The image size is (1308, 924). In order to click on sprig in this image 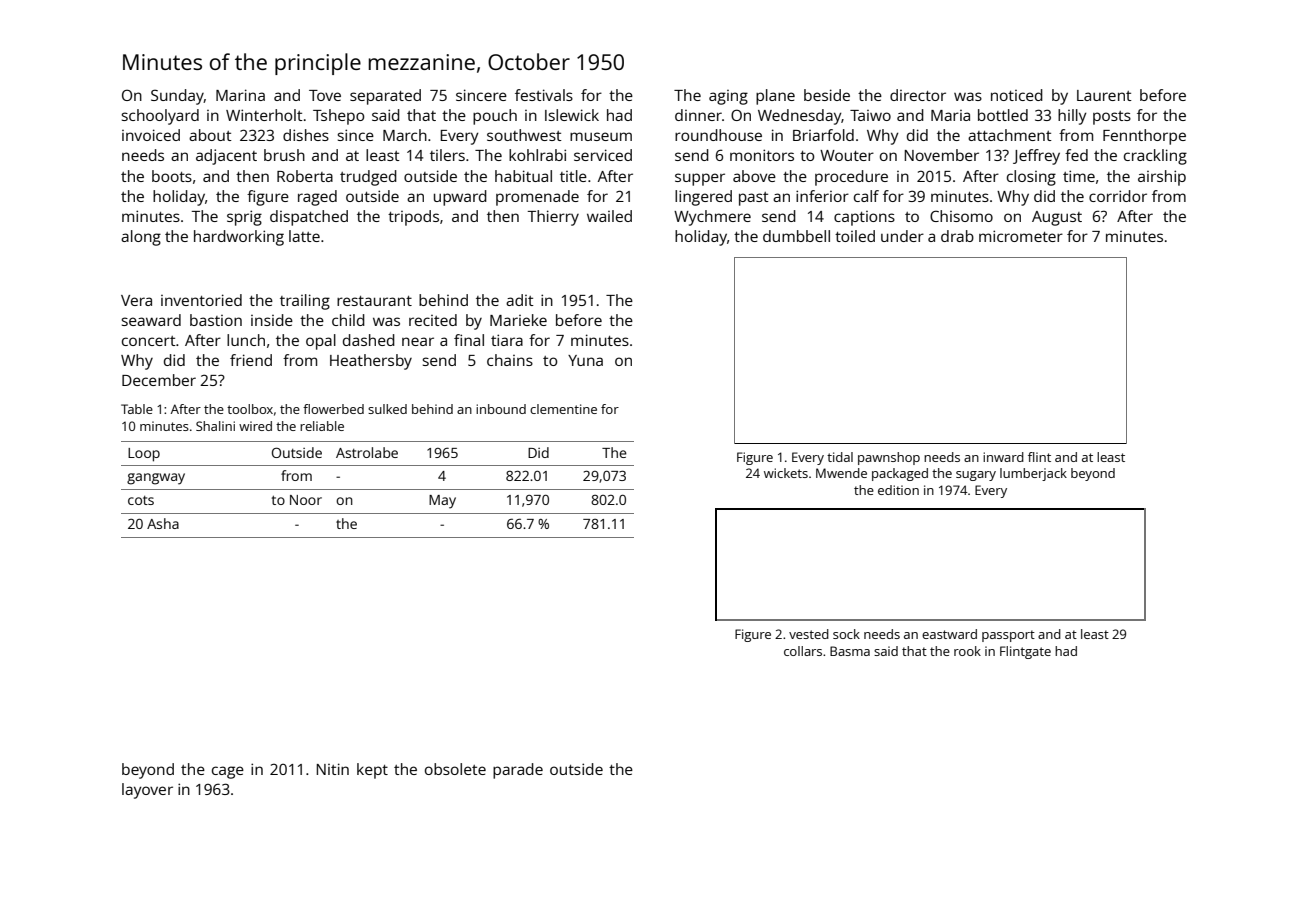, I will do `click(244, 218)`.
